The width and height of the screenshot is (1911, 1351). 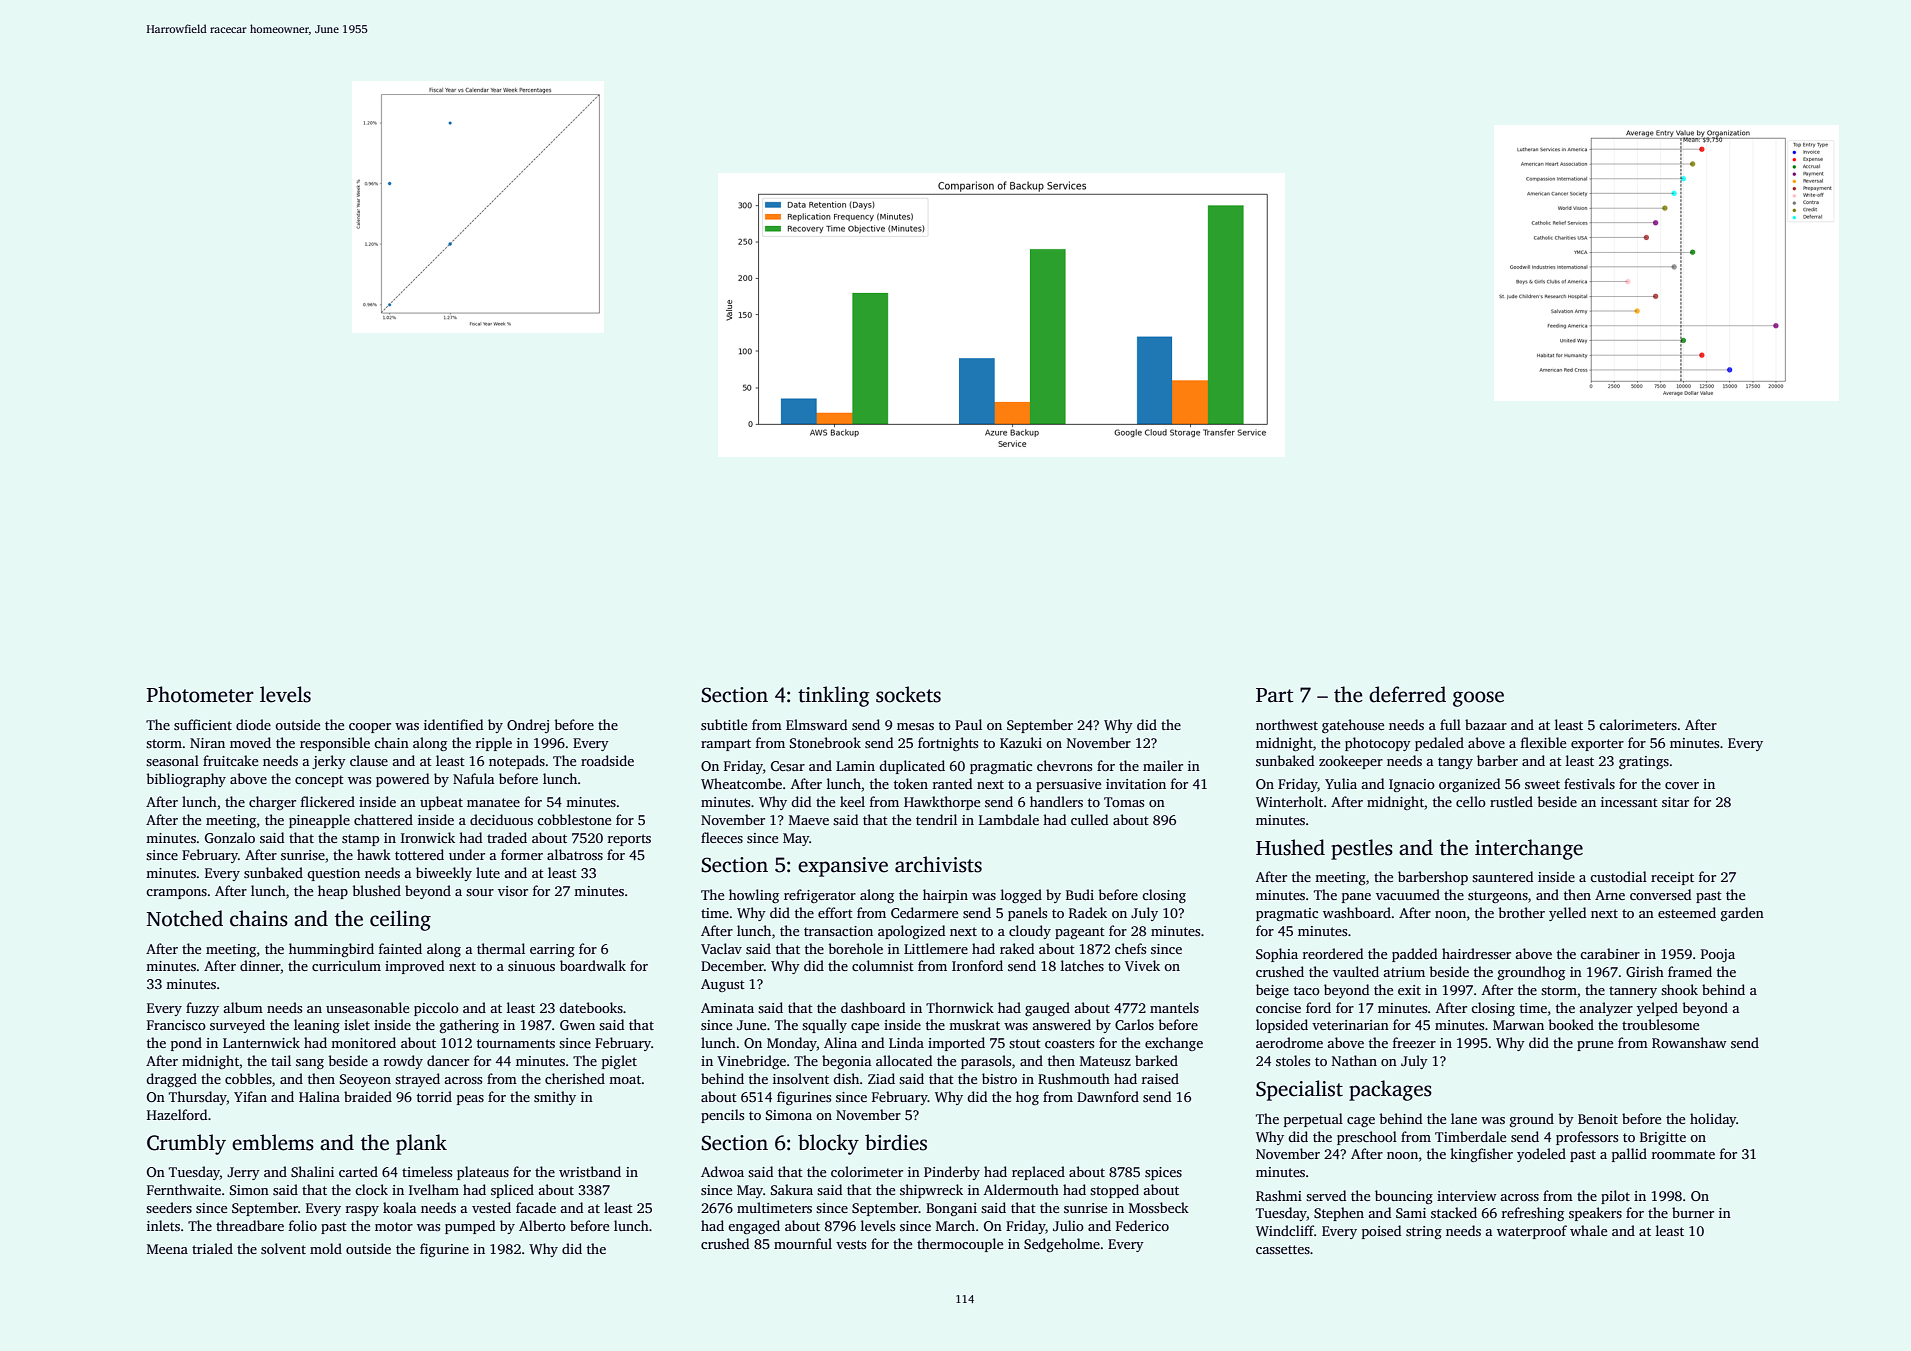 I want to click on deferred, so click(x=1407, y=694).
